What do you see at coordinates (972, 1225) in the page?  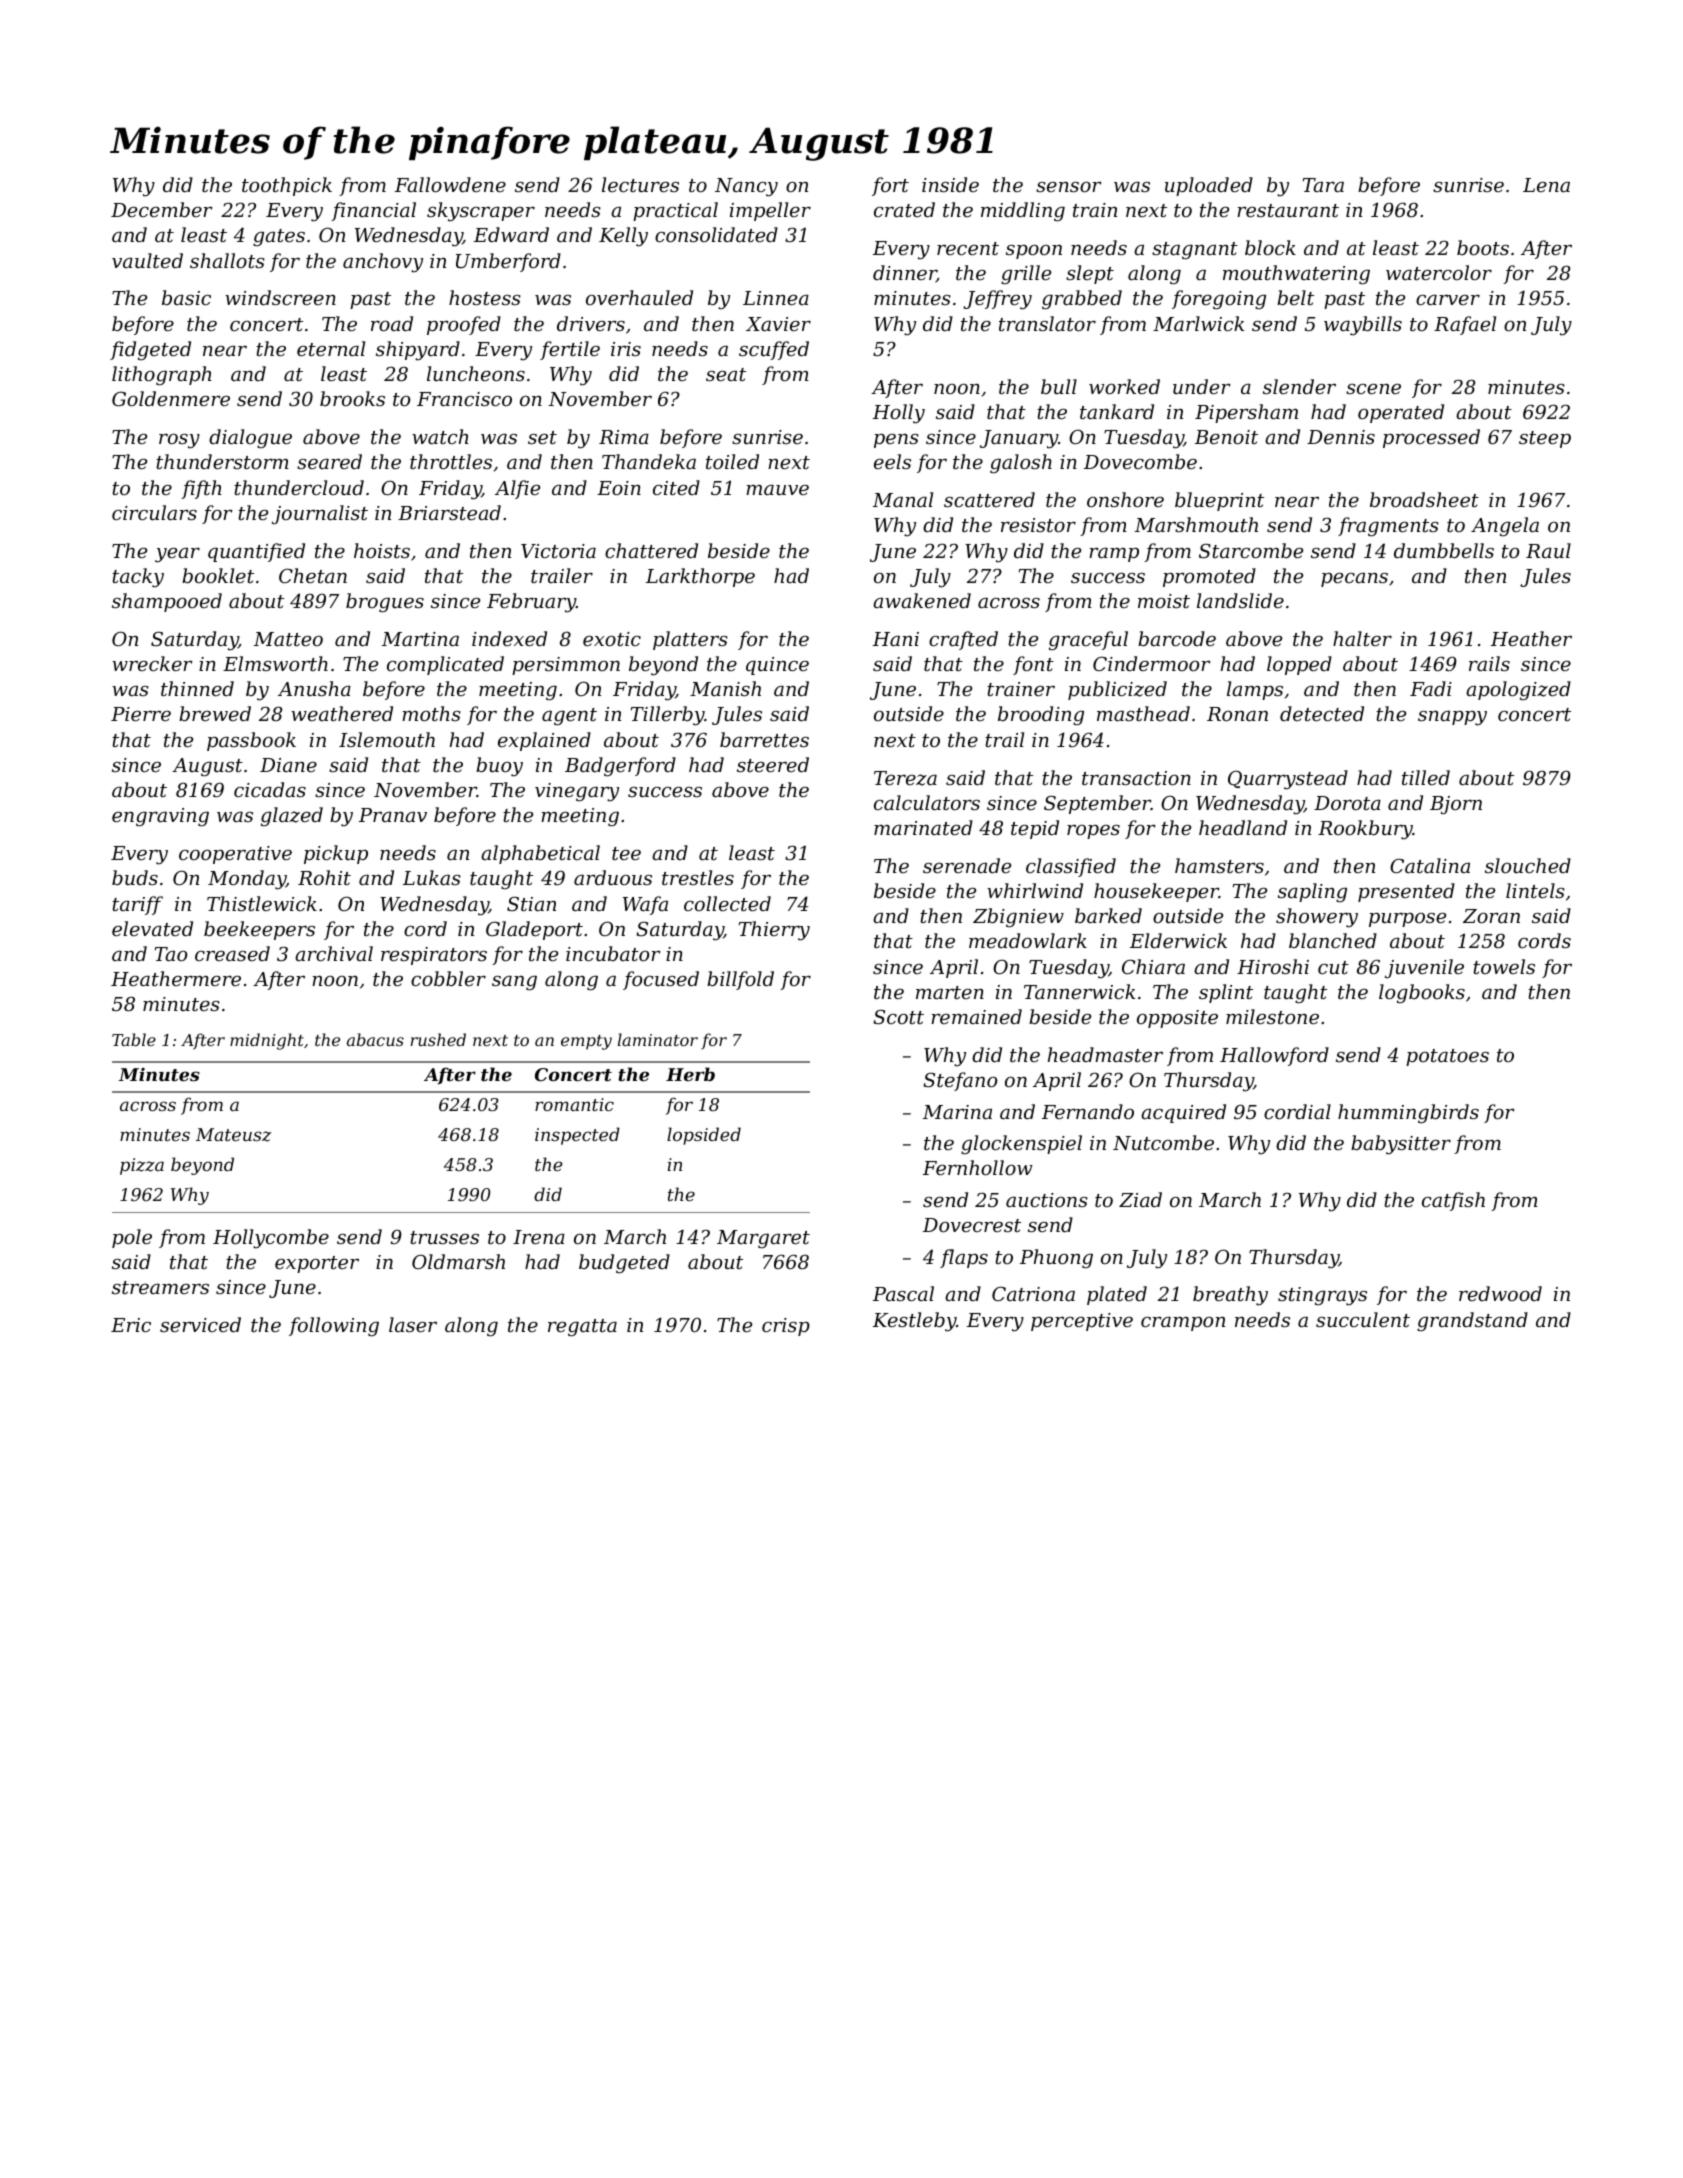 I see `Dovecrest` at bounding box center [972, 1225].
